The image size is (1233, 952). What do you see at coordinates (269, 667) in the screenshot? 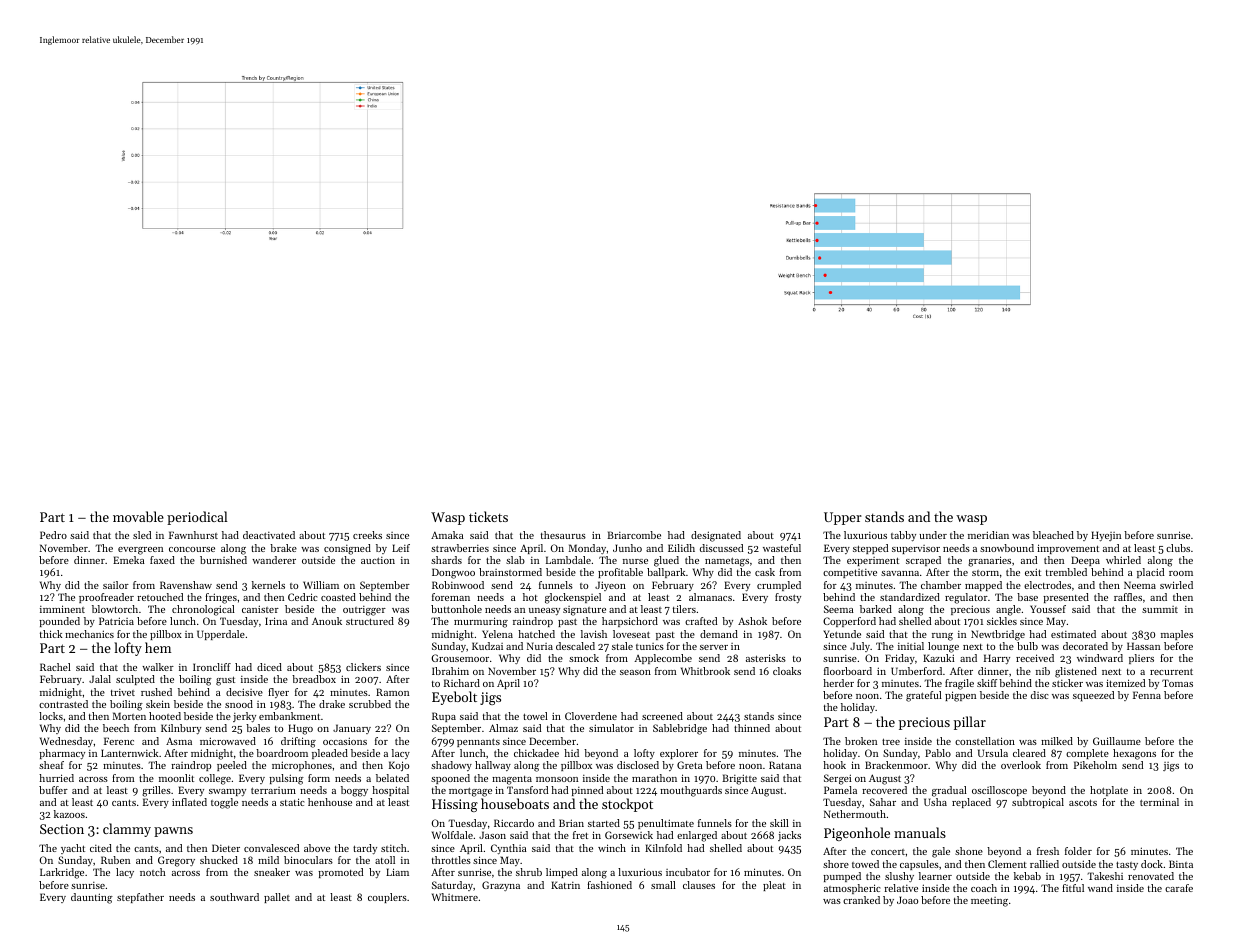
I see `diced` at bounding box center [269, 667].
